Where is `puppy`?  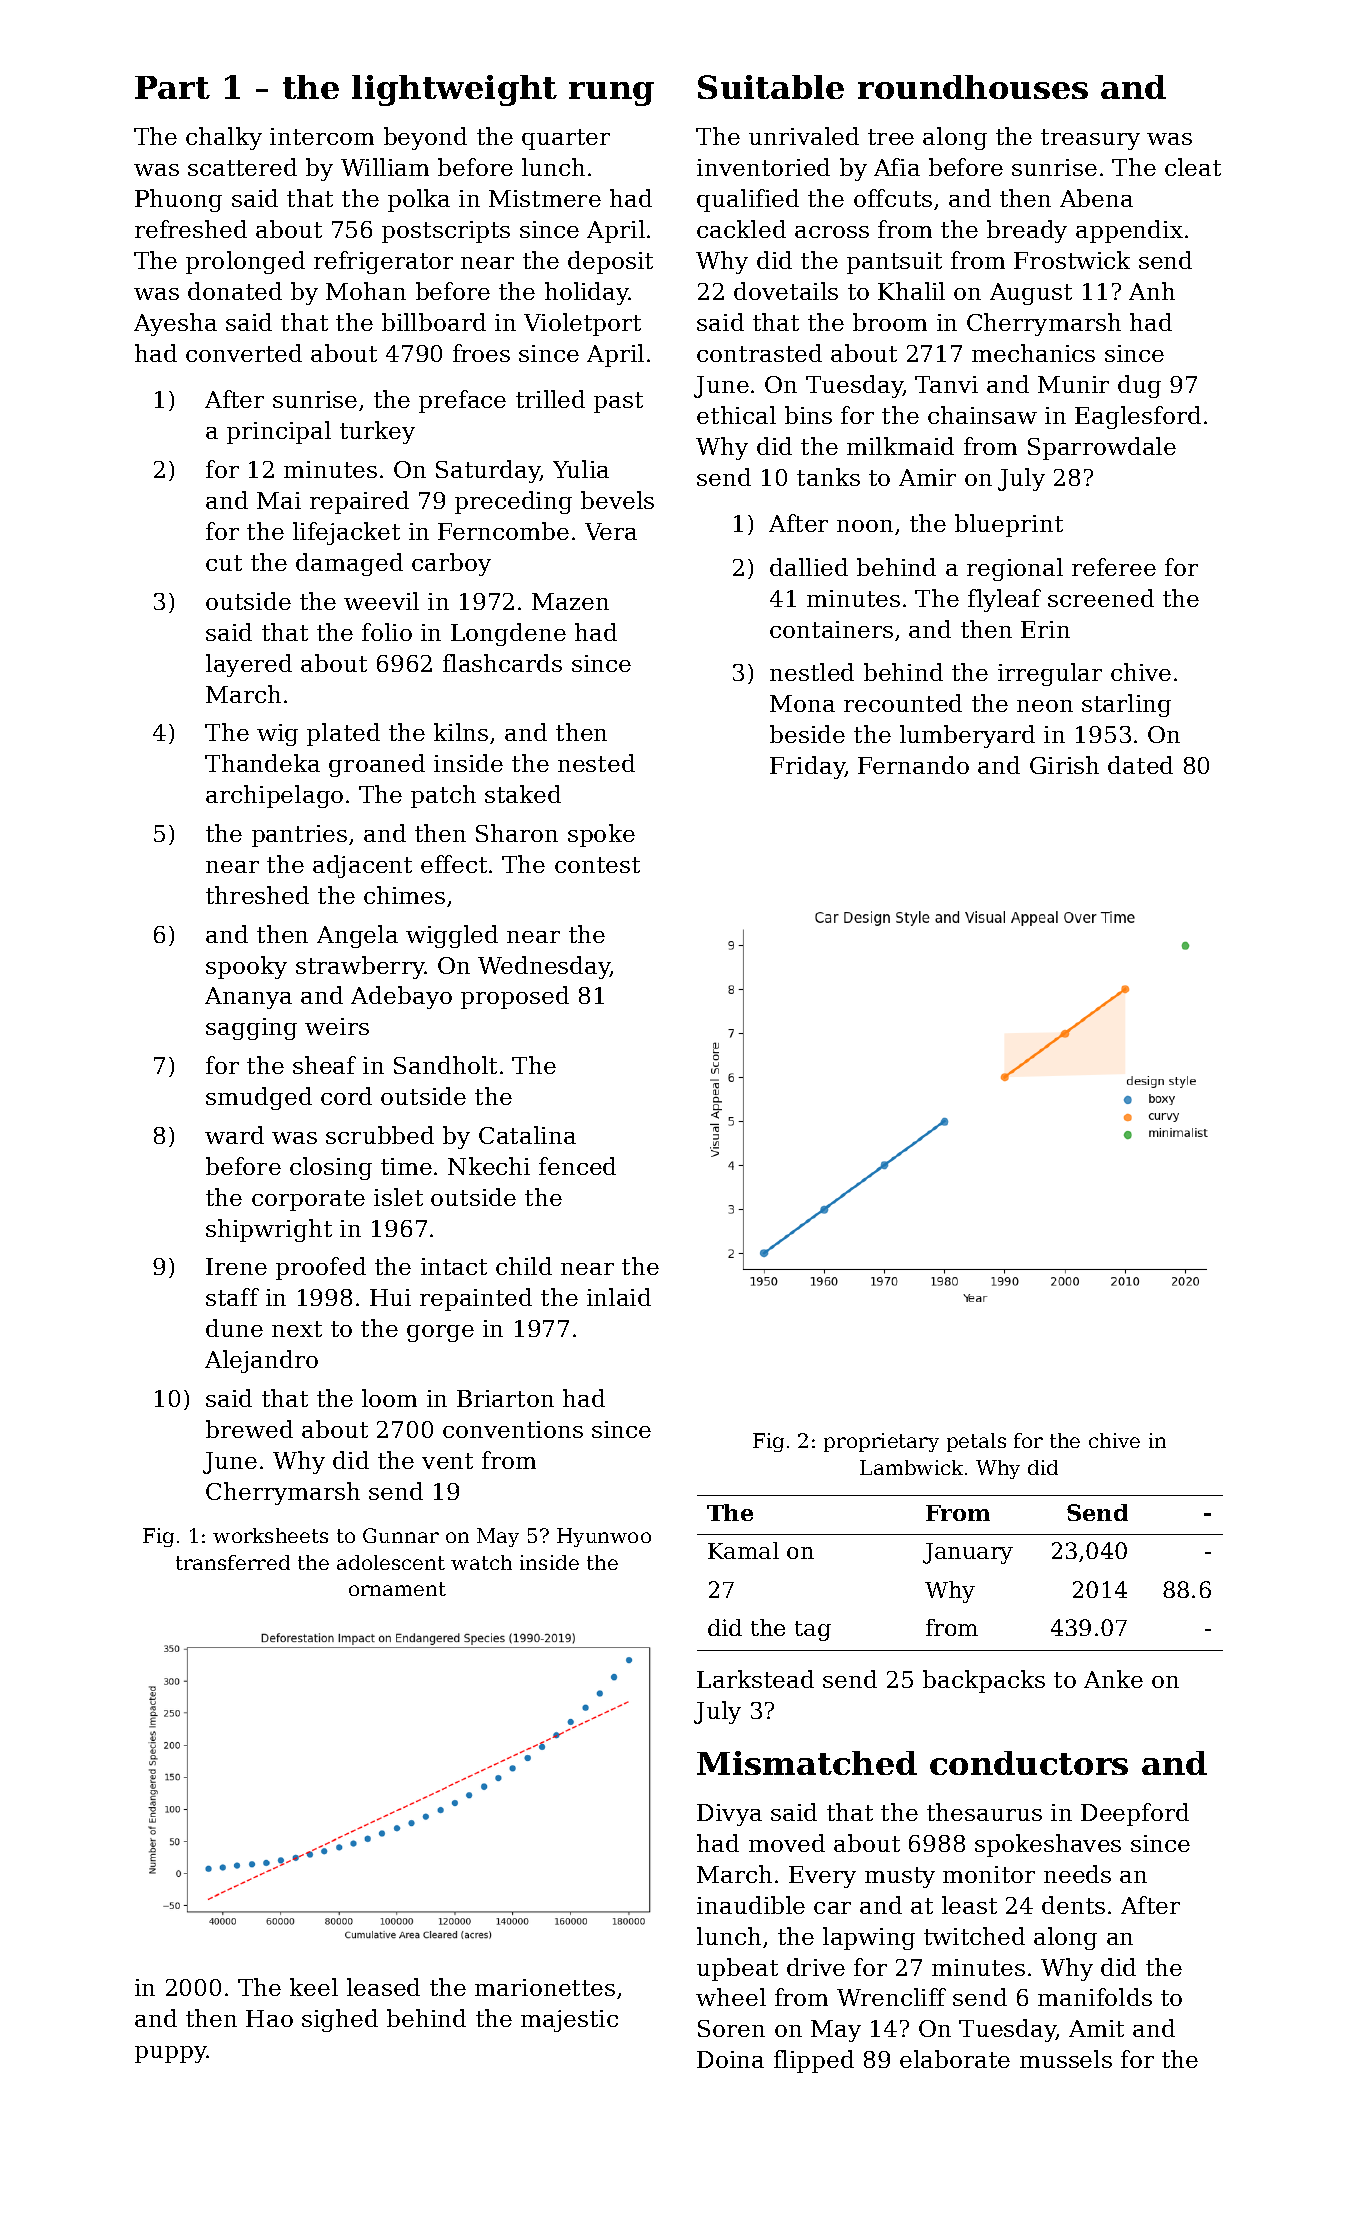 puppy is located at coordinates (171, 2054).
